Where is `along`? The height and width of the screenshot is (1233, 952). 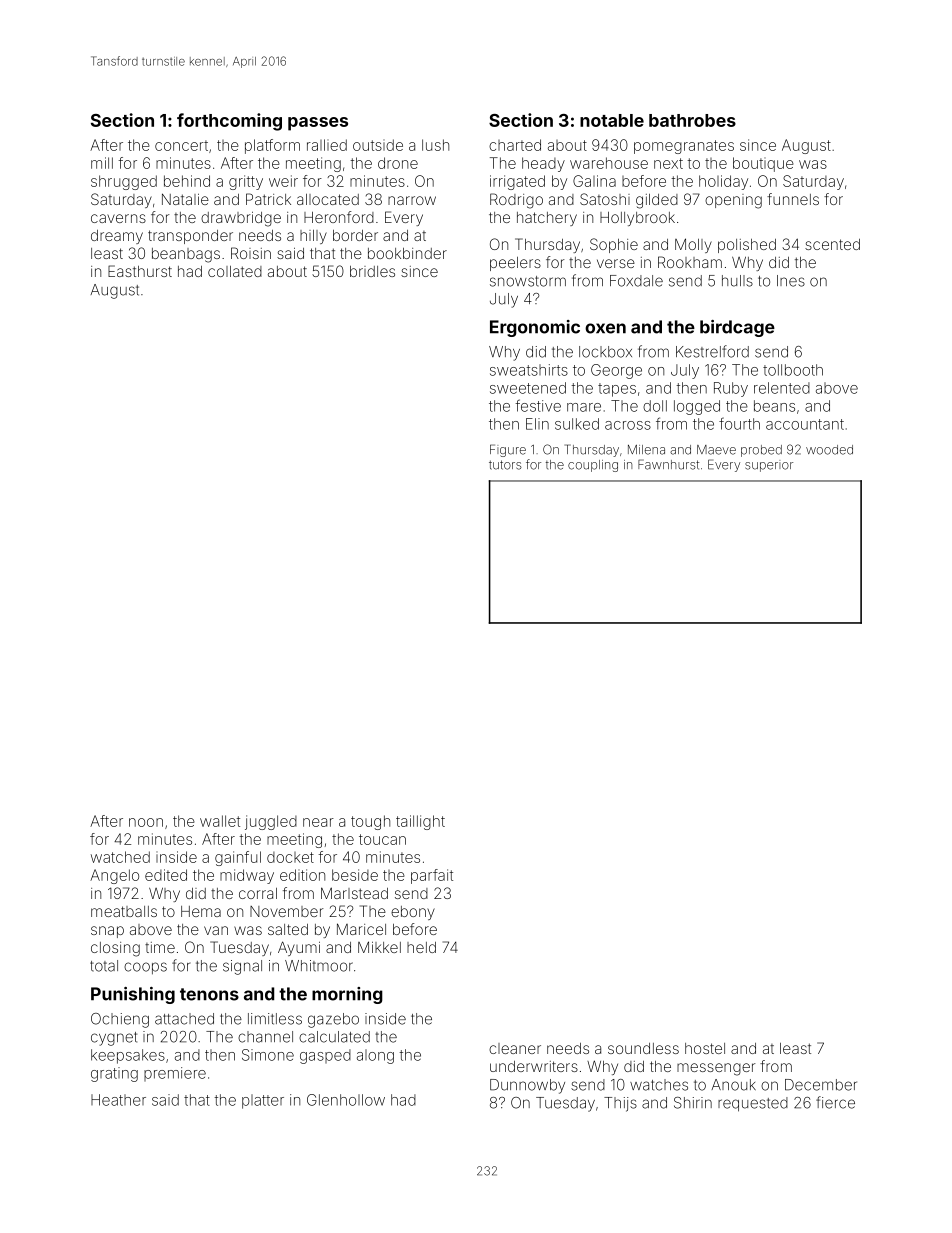
along is located at coordinates (375, 1056).
